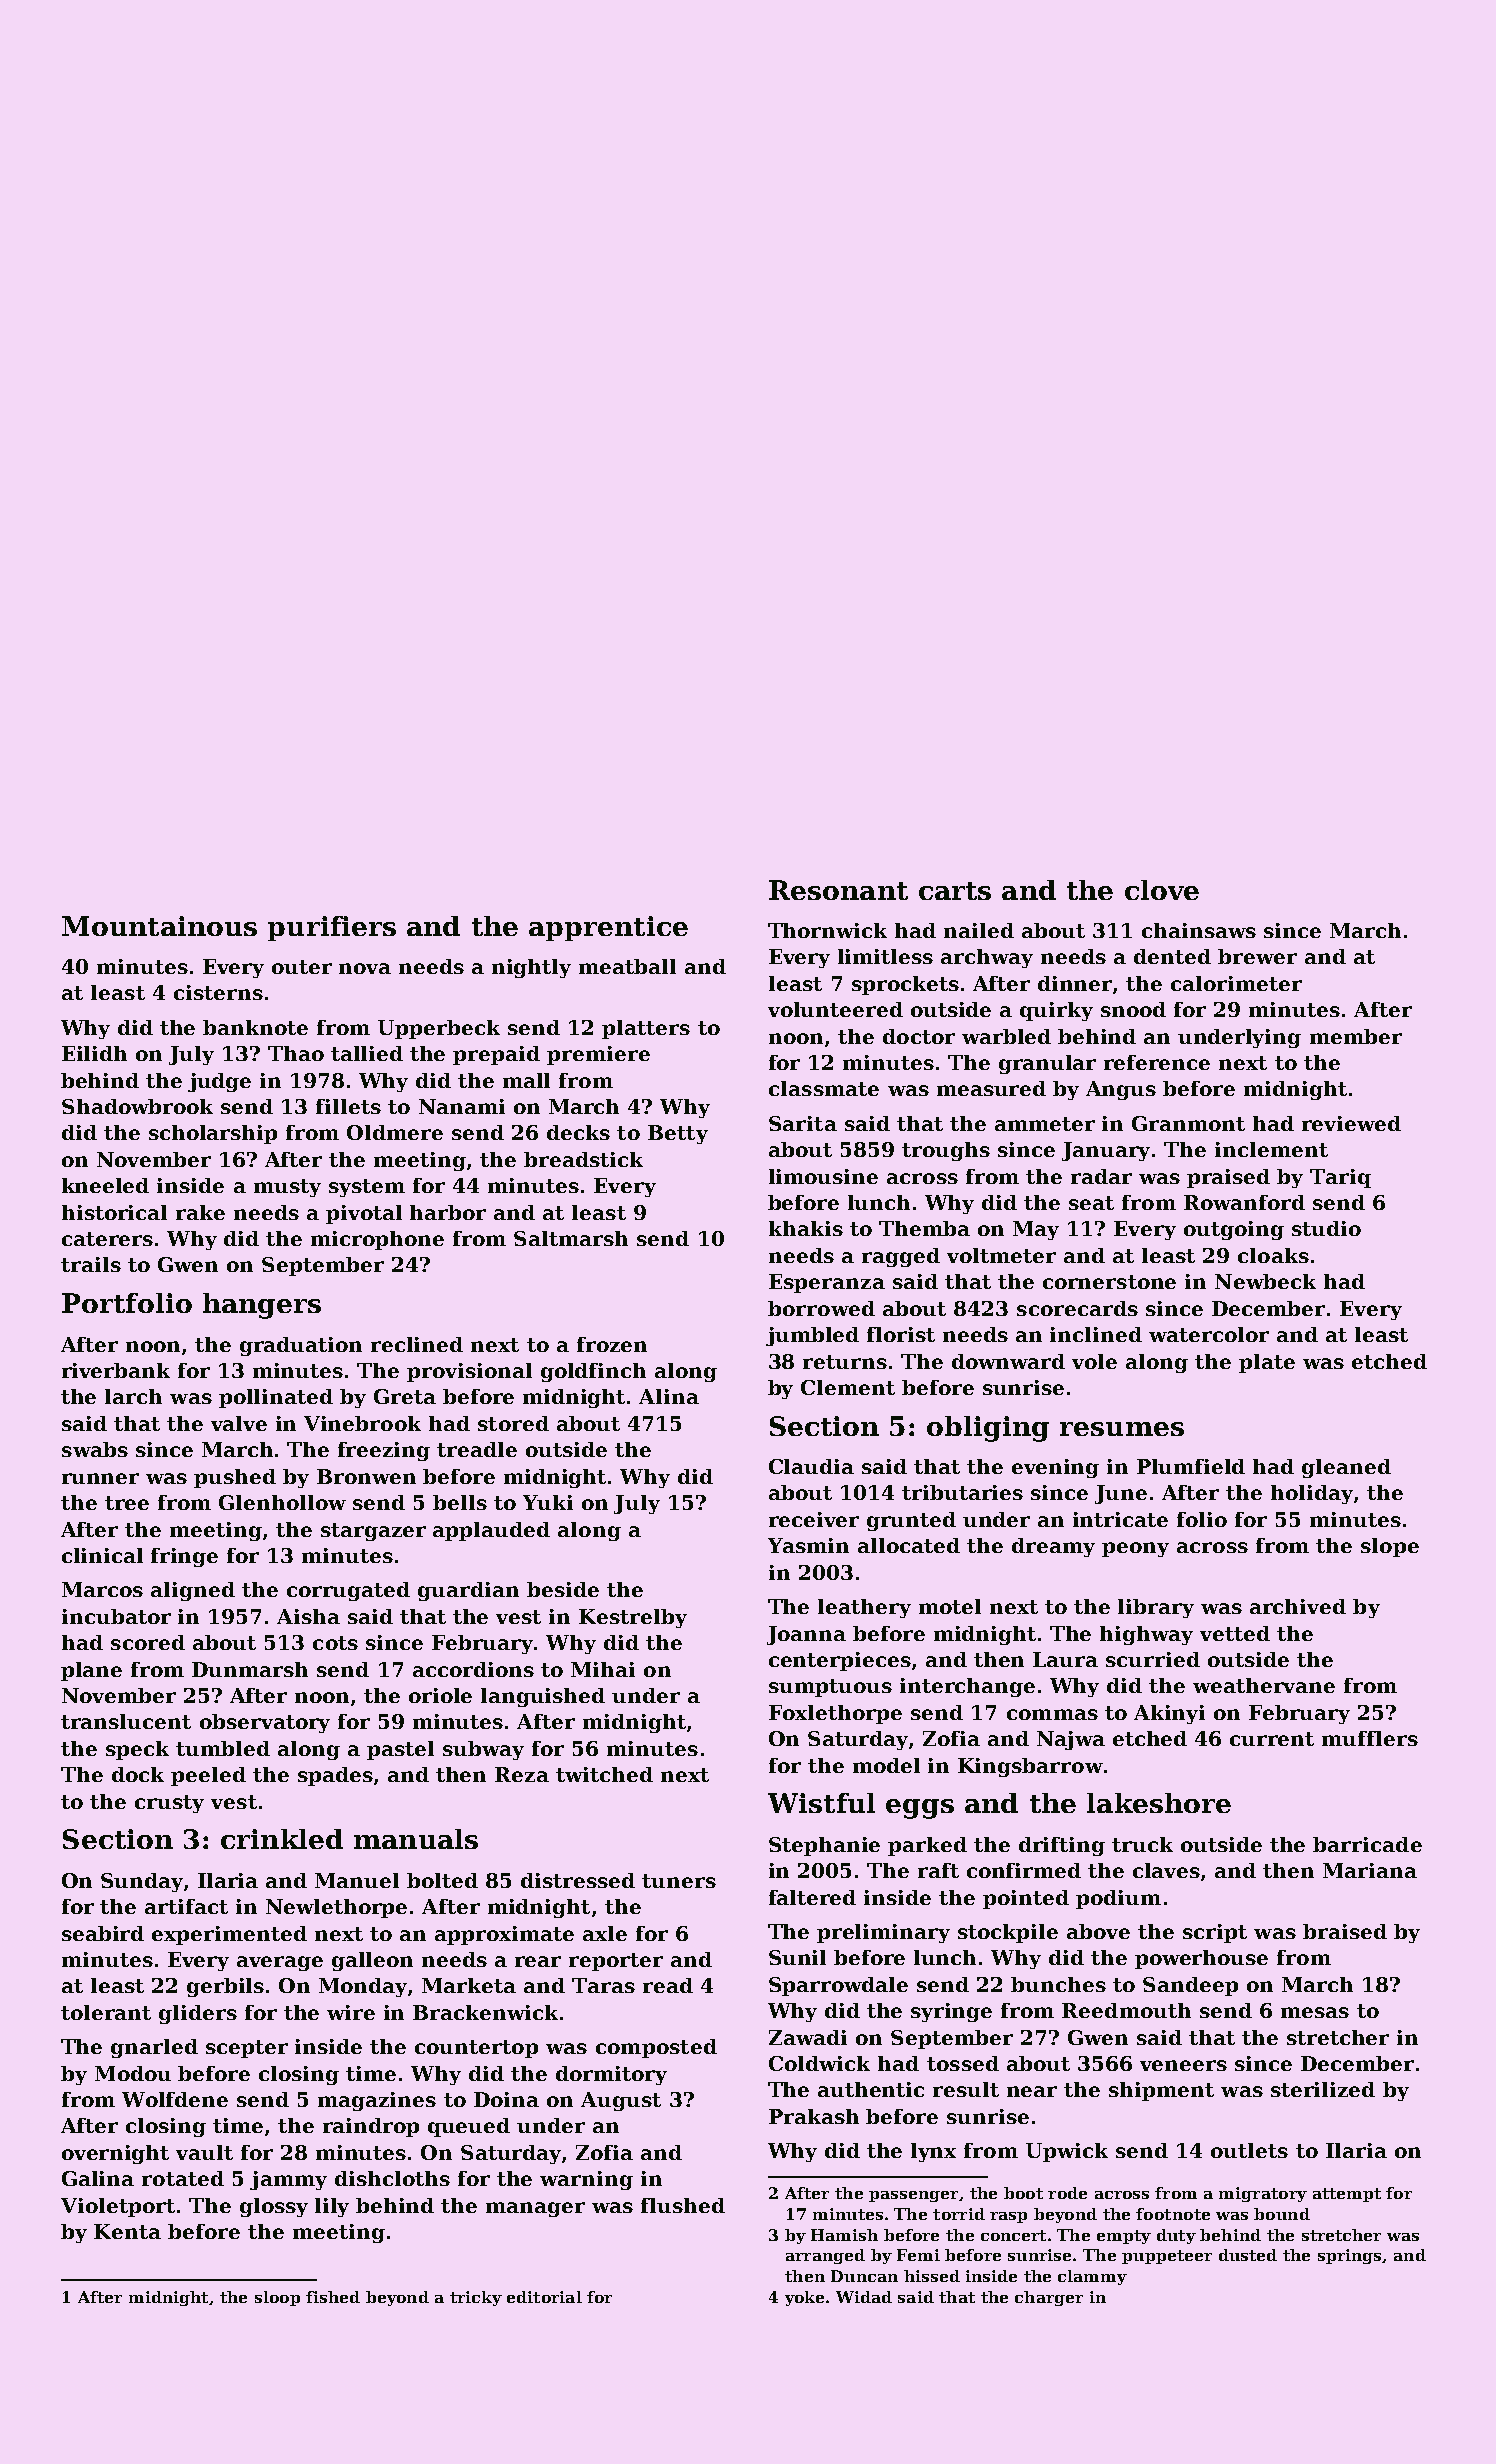  I want to click on braised, so click(1345, 1931).
